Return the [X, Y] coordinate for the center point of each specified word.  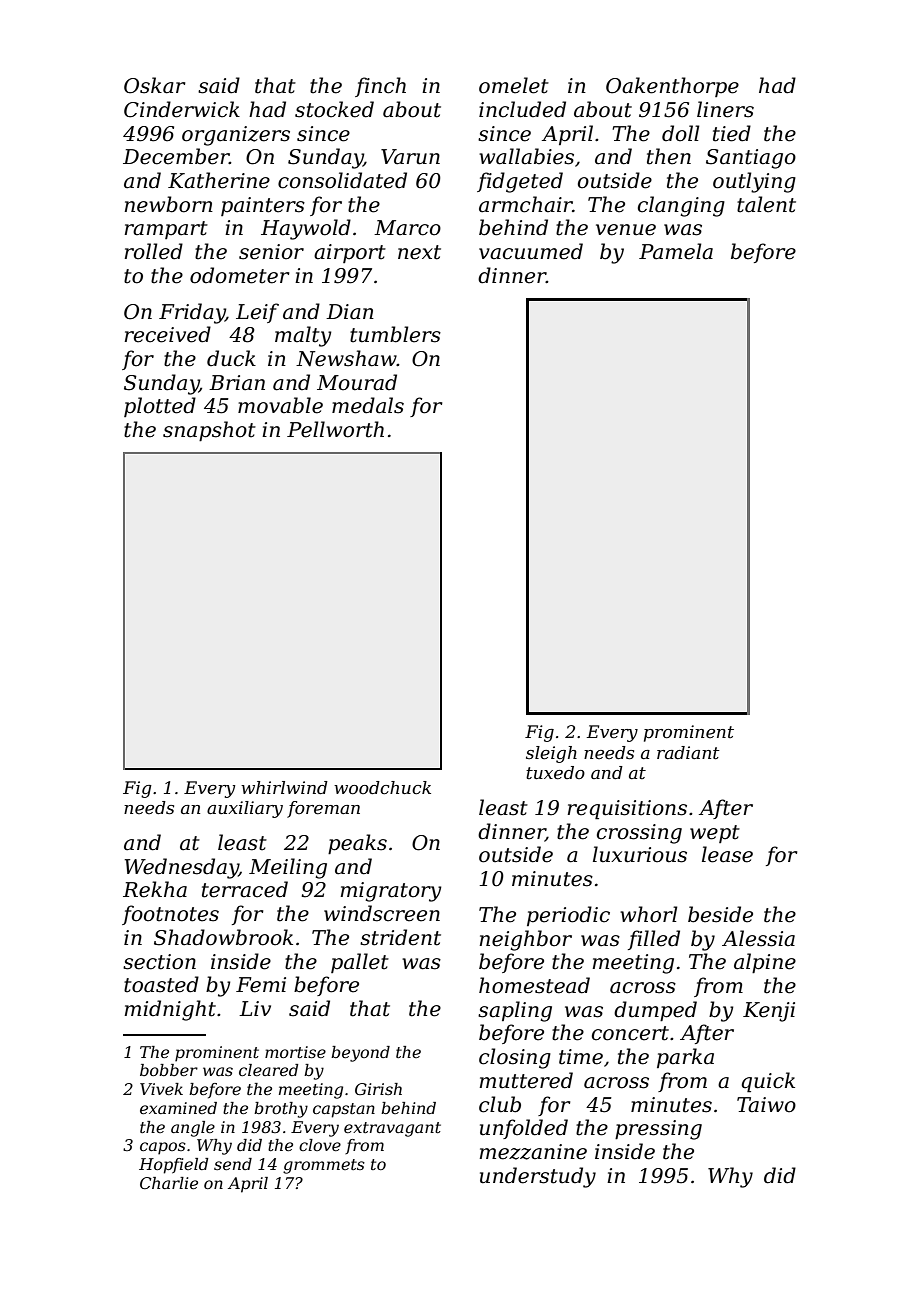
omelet [514, 85]
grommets [324, 1166]
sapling [515, 1011]
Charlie [169, 1183]
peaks [357, 844]
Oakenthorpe [672, 87]
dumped [655, 1011]
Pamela [676, 251]
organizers [236, 136]
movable [280, 405]
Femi [261, 985]
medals [368, 405]
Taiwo [766, 1105]
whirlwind [284, 787]
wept [715, 834]
